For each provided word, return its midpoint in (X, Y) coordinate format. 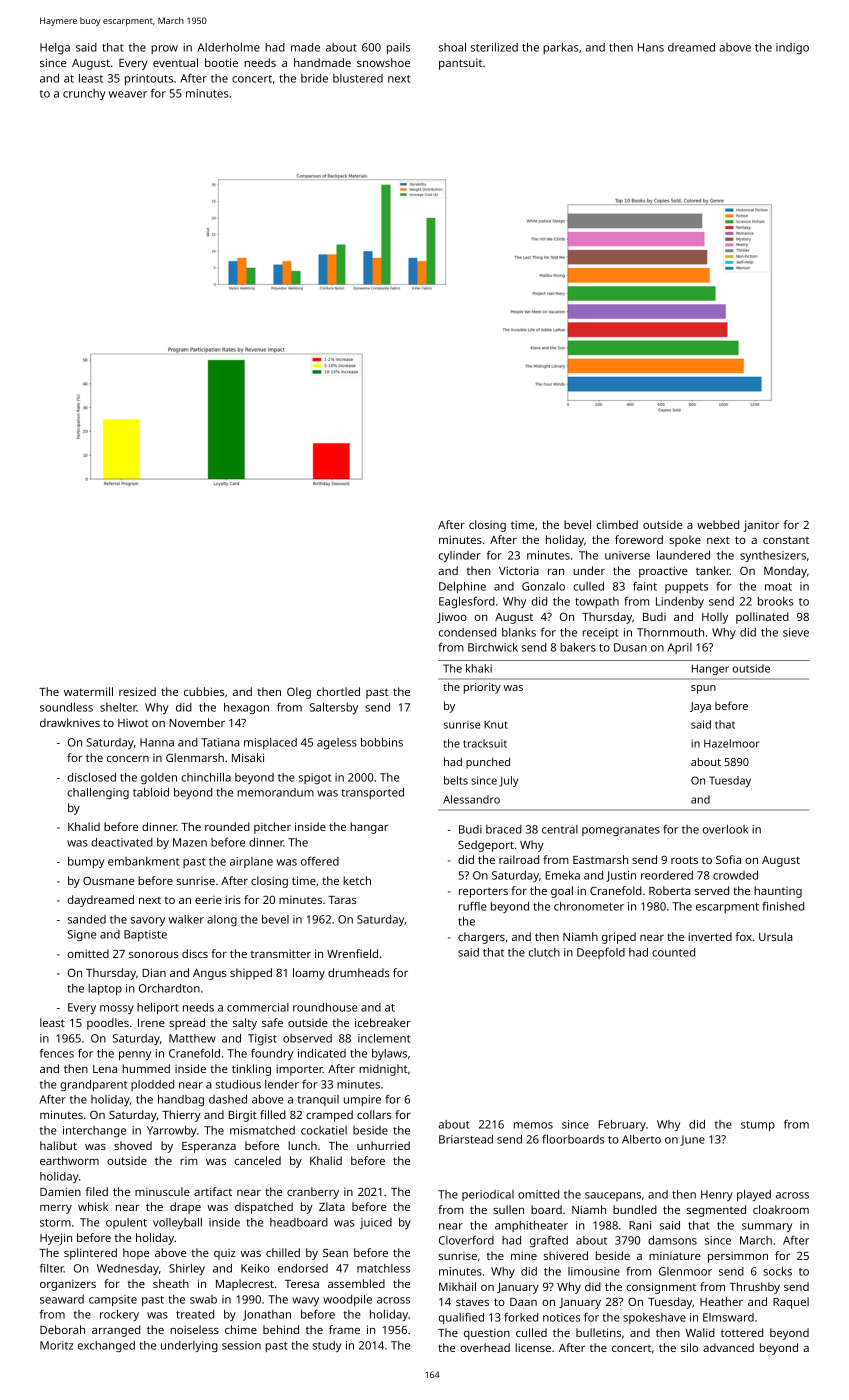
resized (137, 691)
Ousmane (108, 880)
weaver (128, 94)
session (241, 1345)
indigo (792, 48)
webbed (718, 524)
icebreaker (383, 1022)
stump (758, 1126)
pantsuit (460, 64)
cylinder (460, 556)
